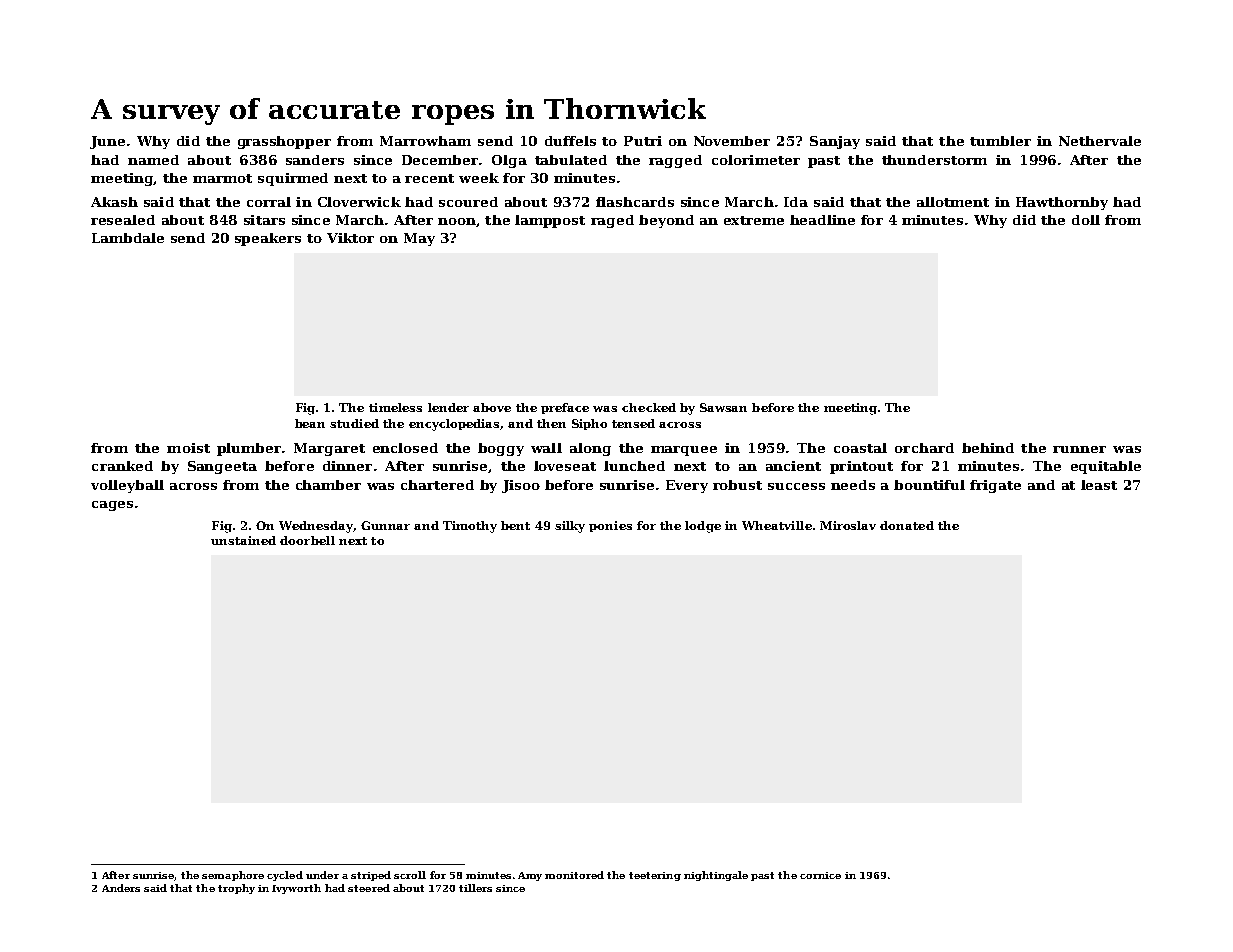 This document has height=952, width=1233. Describe the element at coordinates (233, 876) in the document. I see `semaphore` at that location.
